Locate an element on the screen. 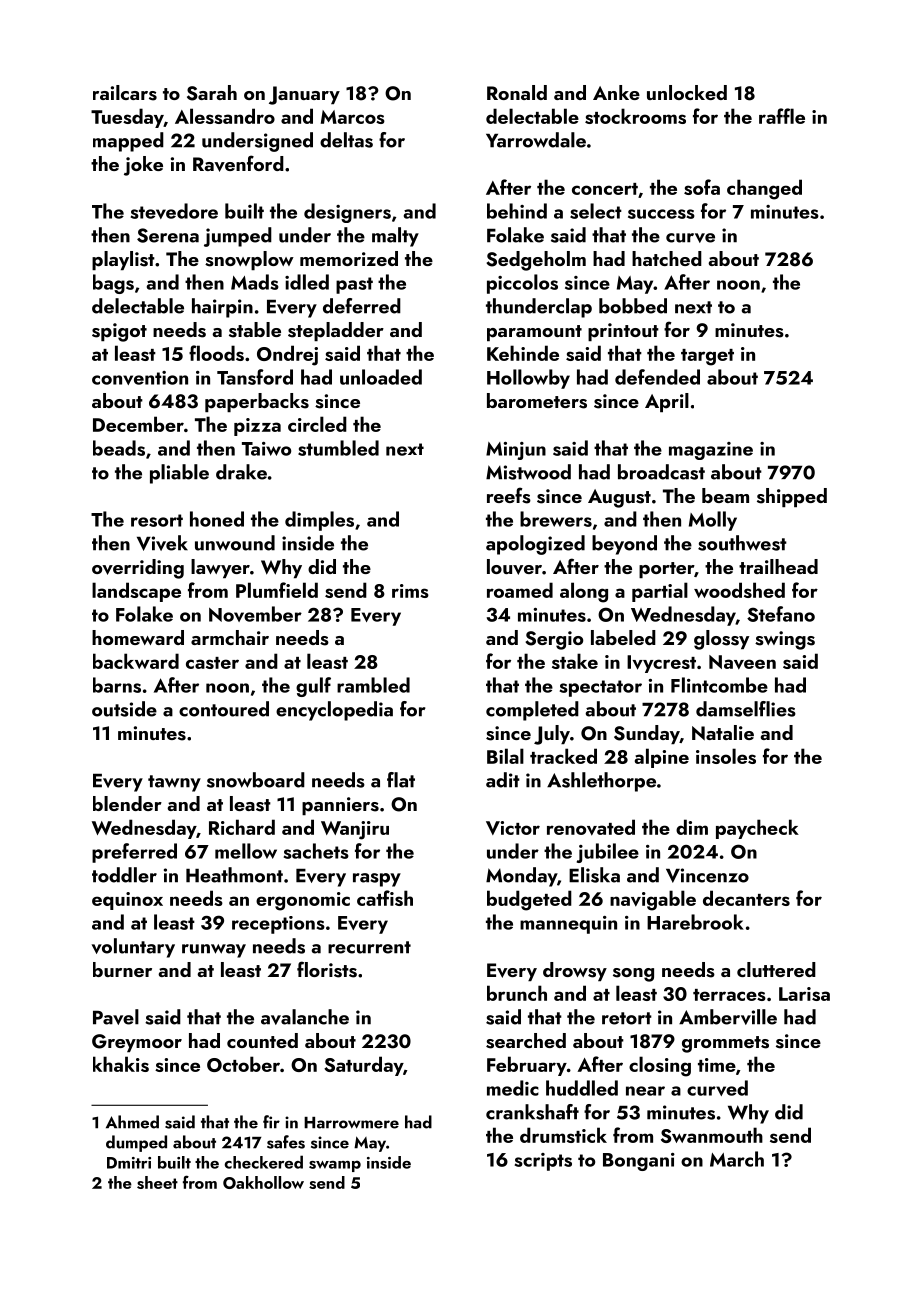  raffle is located at coordinates (782, 116).
